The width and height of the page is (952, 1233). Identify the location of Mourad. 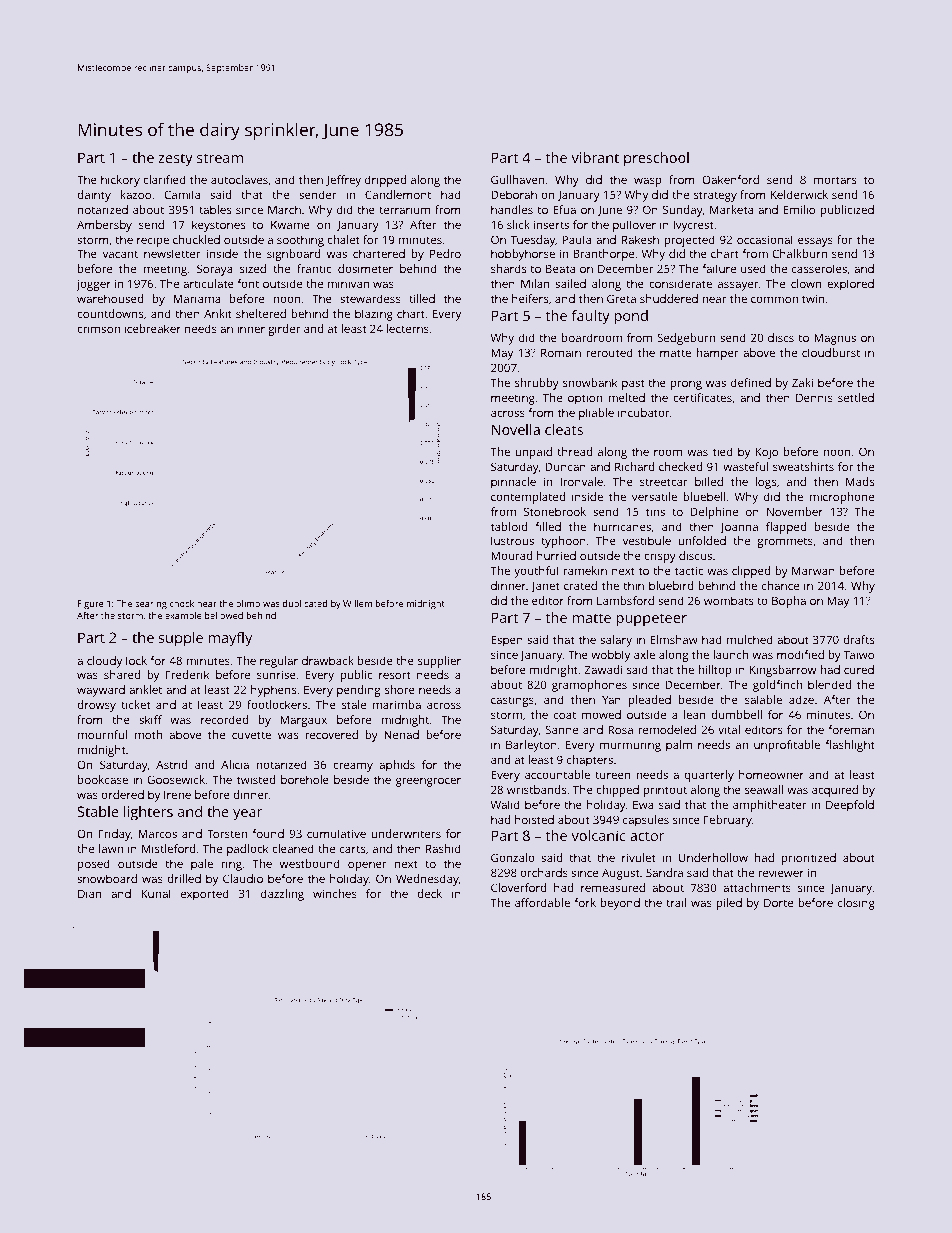
(511, 555).
